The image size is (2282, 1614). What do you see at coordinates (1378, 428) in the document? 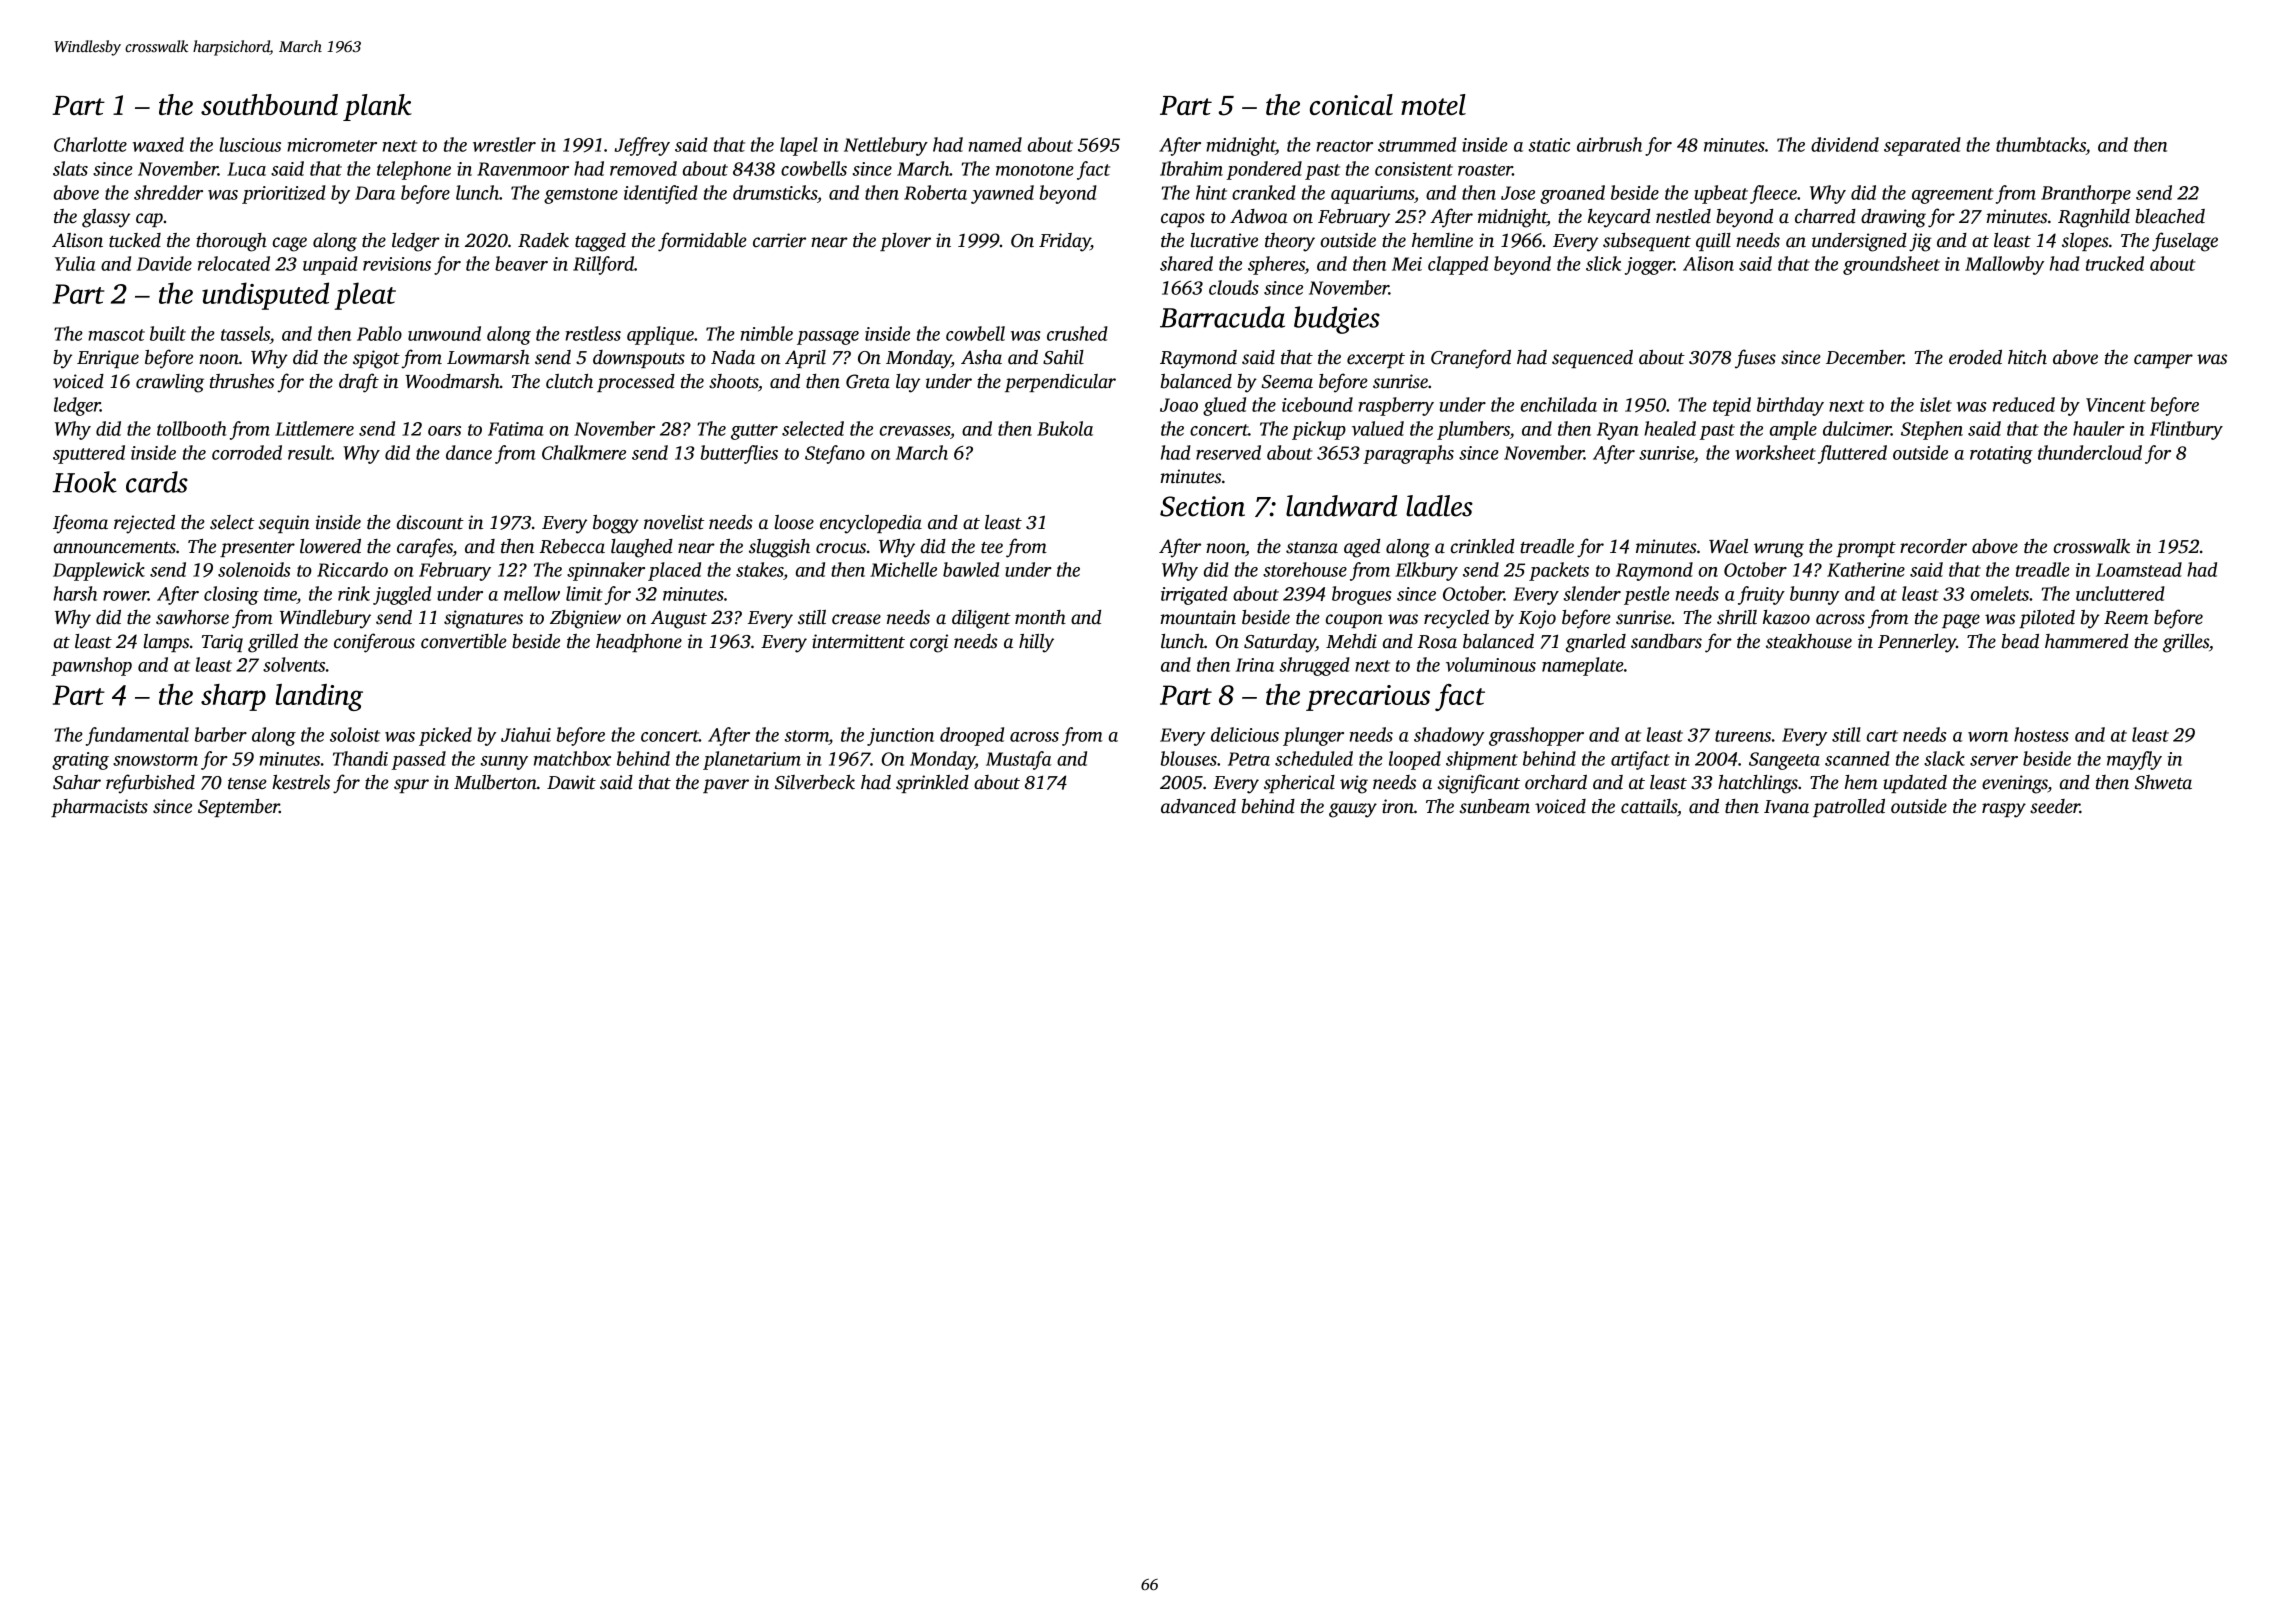
I see `valued` at bounding box center [1378, 428].
